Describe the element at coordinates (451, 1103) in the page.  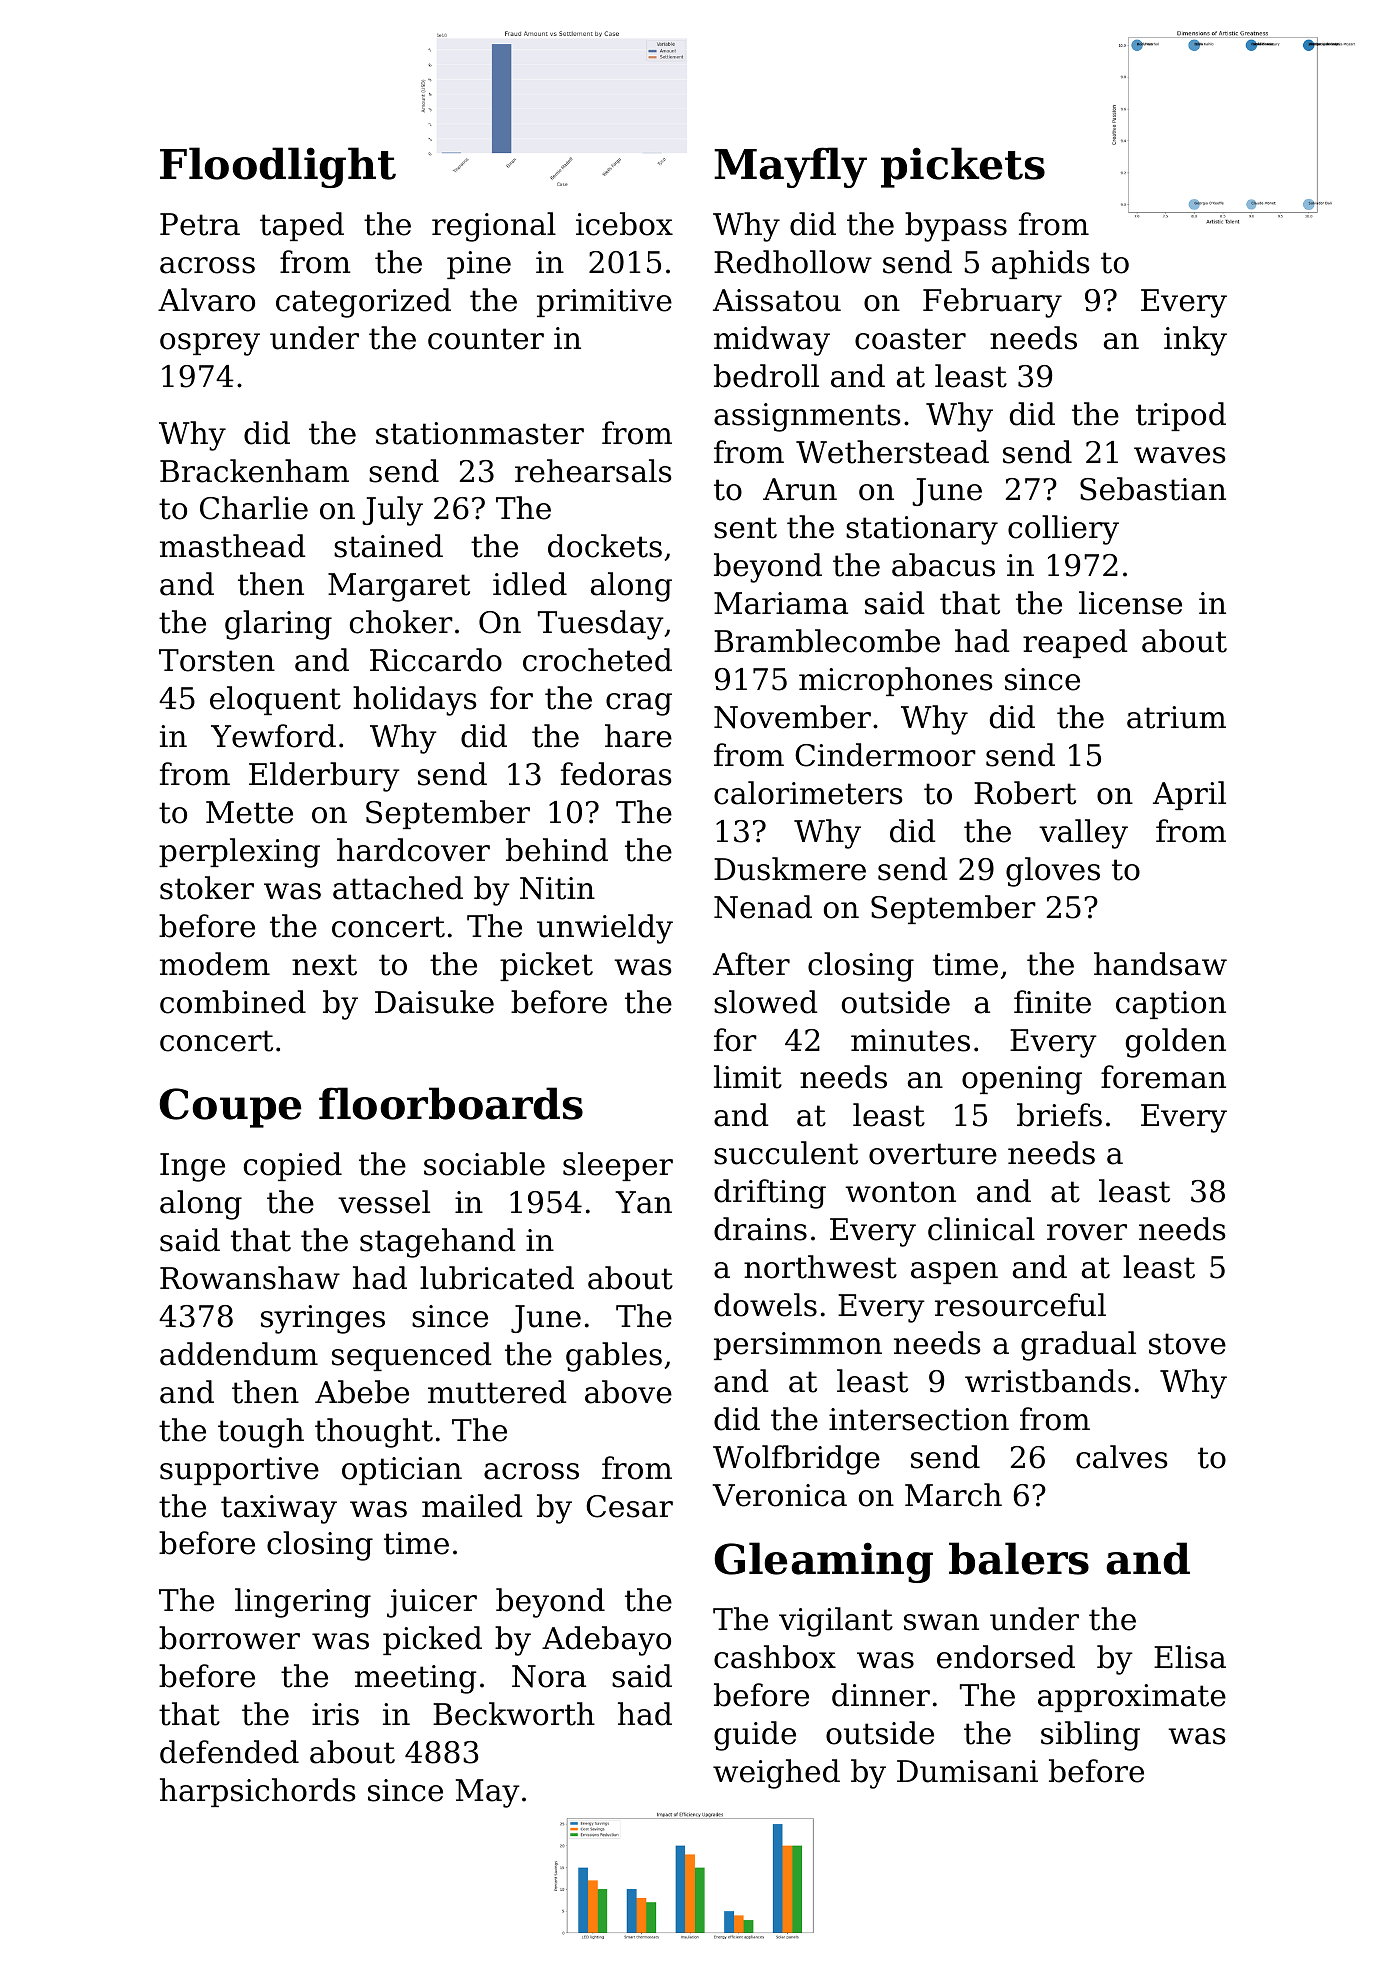
I see `floorboards` at that location.
